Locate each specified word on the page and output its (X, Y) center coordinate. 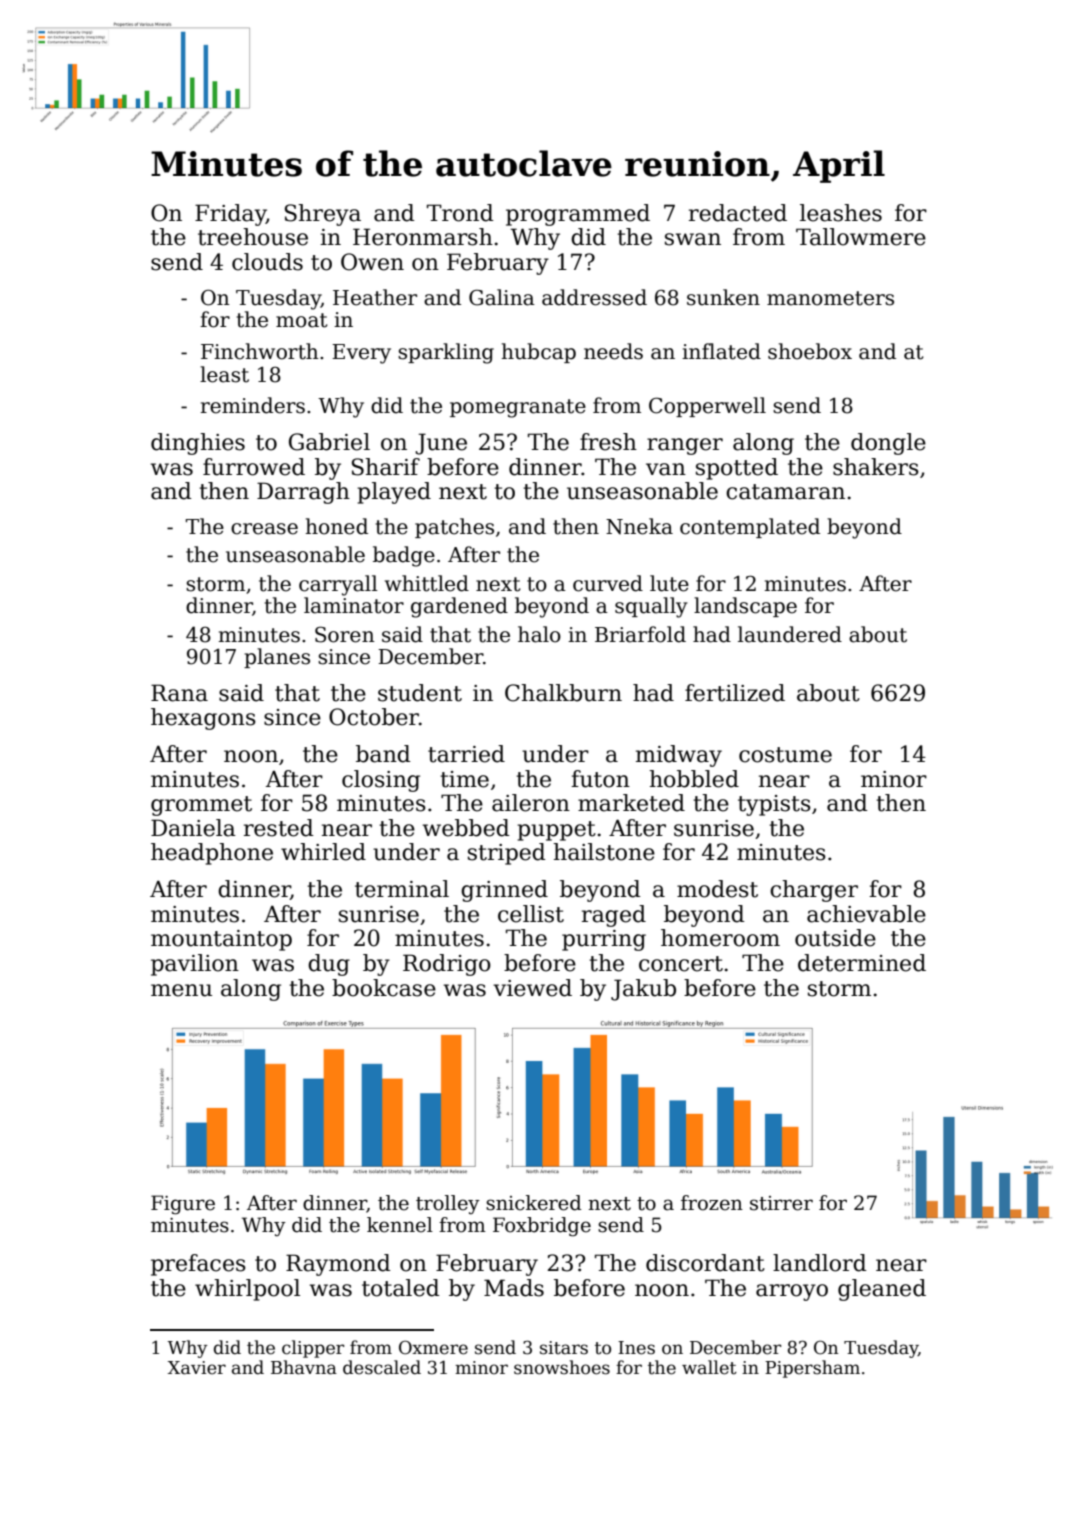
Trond (460, 213)
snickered (534, 1203)
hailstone (604, 852)
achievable (866, 914)
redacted (738, 213)
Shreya (323, 215)
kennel (400, 1225)
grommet (201, 806)
